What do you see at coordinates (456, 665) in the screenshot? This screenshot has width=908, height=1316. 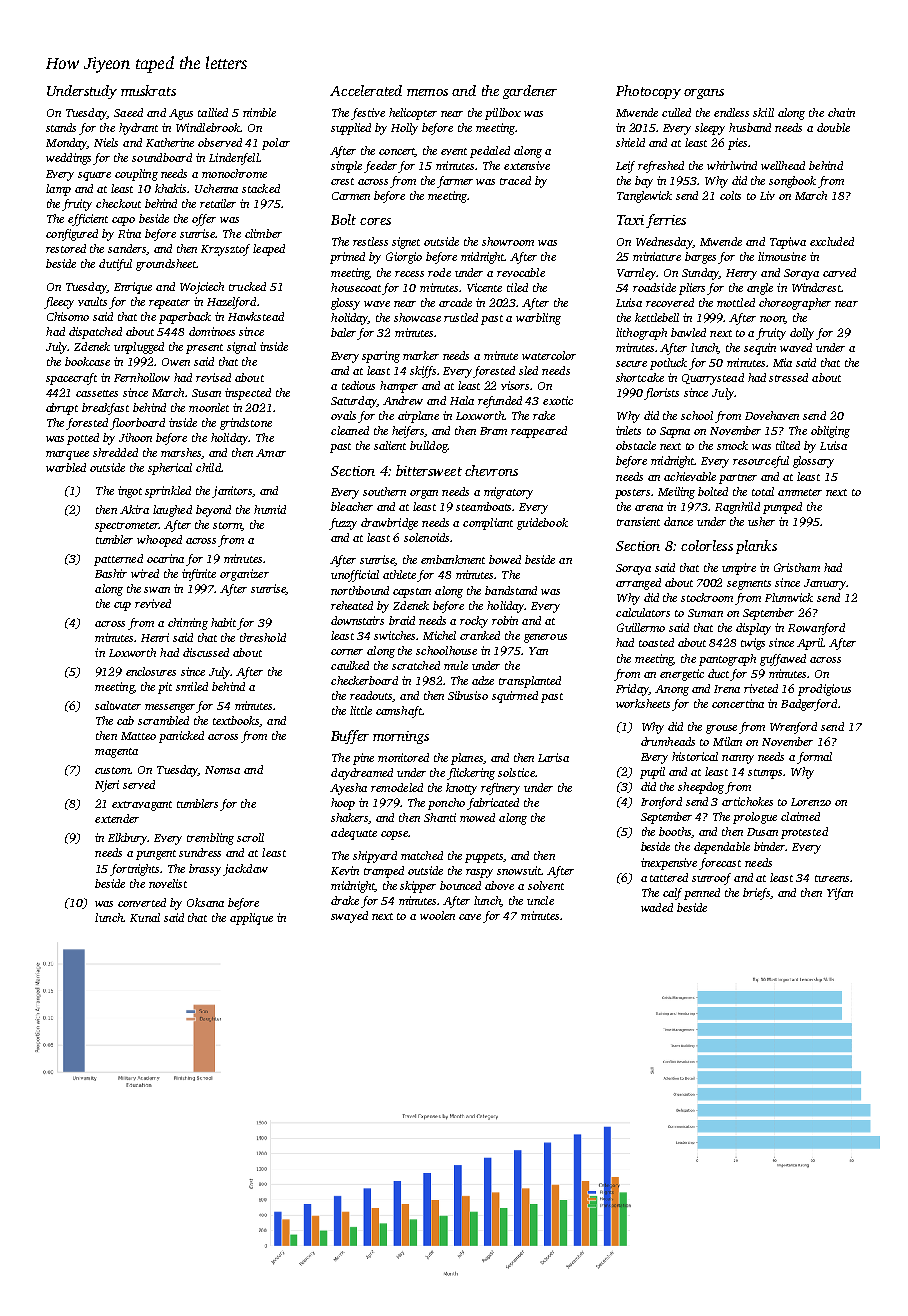 I see `mule` at bounding box center [456, 665].
